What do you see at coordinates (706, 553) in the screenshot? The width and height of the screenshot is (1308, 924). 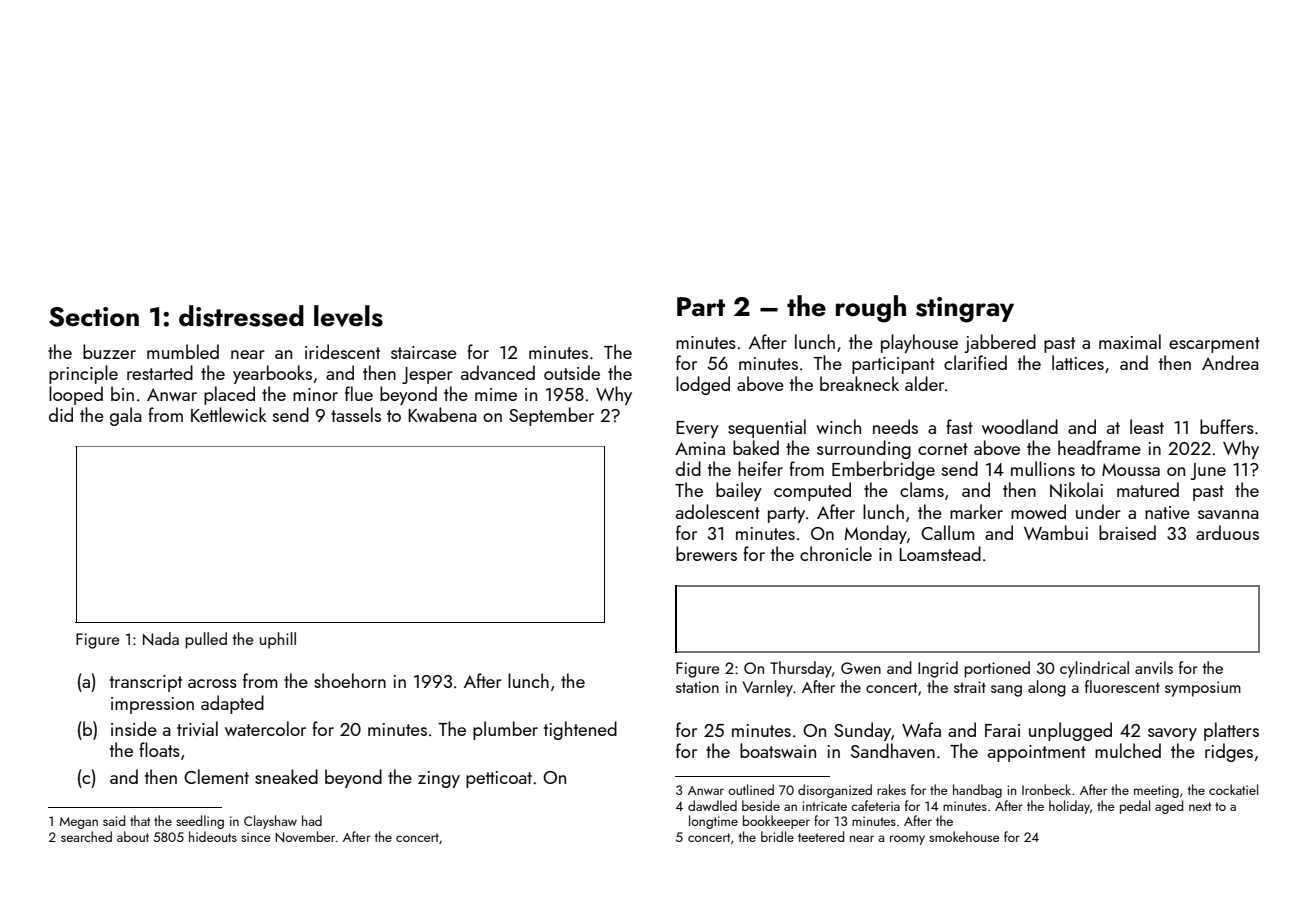 I see `brewers` at bounding box center [706, 553].
